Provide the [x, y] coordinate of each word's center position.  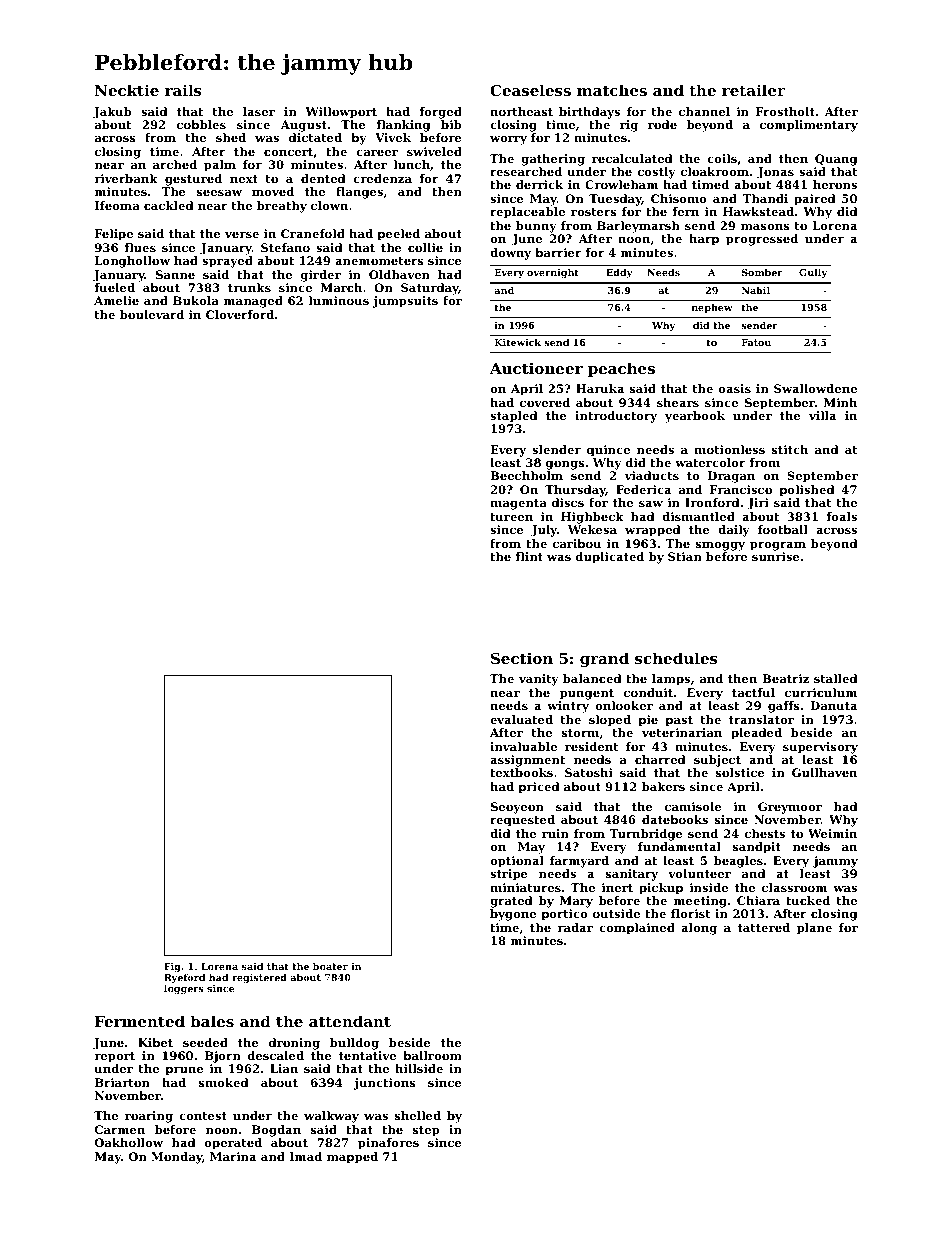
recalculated [632, 158]
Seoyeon [517, 808]
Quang [836, 160]
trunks [249, 287]
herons [835, 184]
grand [604, 660]
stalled [836, 678]
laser [259, 111]
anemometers [379, 261]
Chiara [758, 900]
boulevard [152, 314]
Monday [176, 1158]
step [426, 1131]
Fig [172, 967]
